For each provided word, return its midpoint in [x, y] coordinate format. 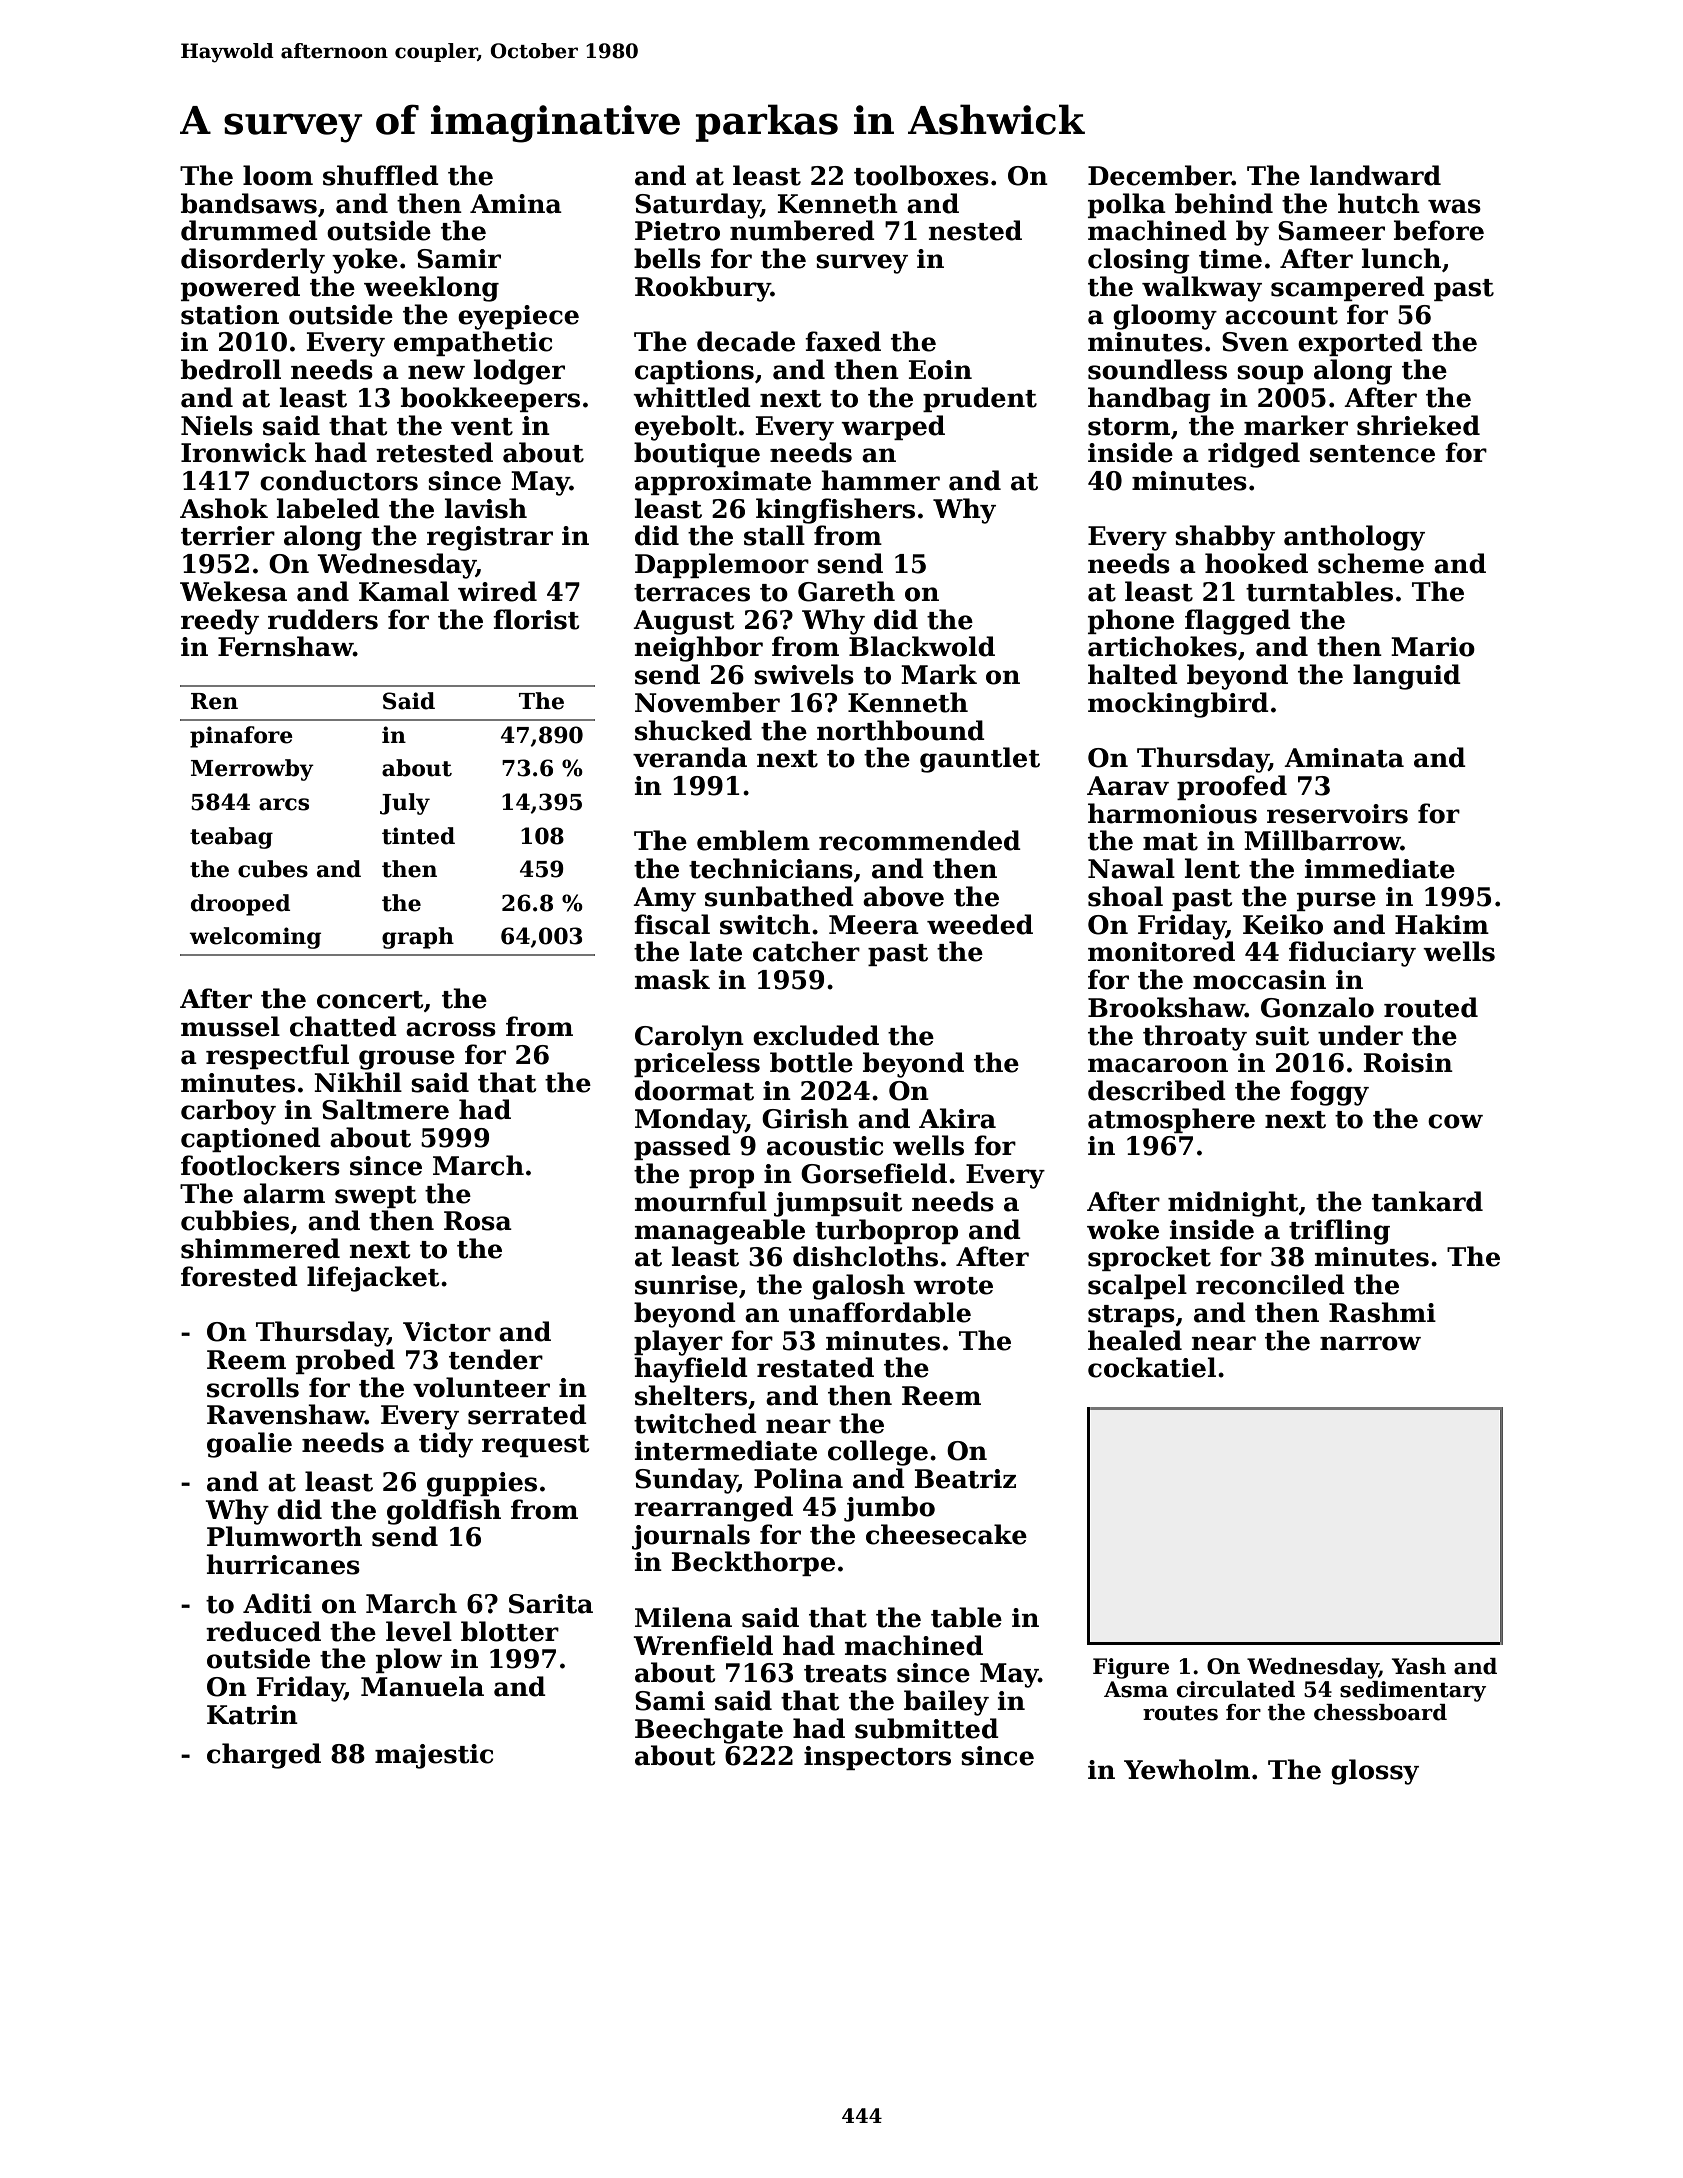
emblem [753, 840]
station [230, 315]
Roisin [1408, 1063]
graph [418, 938]
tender [496, 1359]
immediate [1380, 868]
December [1160, 175]
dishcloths [865, 1256]
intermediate [726, 1450]
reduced [263, 1631]
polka [1127, 205]
